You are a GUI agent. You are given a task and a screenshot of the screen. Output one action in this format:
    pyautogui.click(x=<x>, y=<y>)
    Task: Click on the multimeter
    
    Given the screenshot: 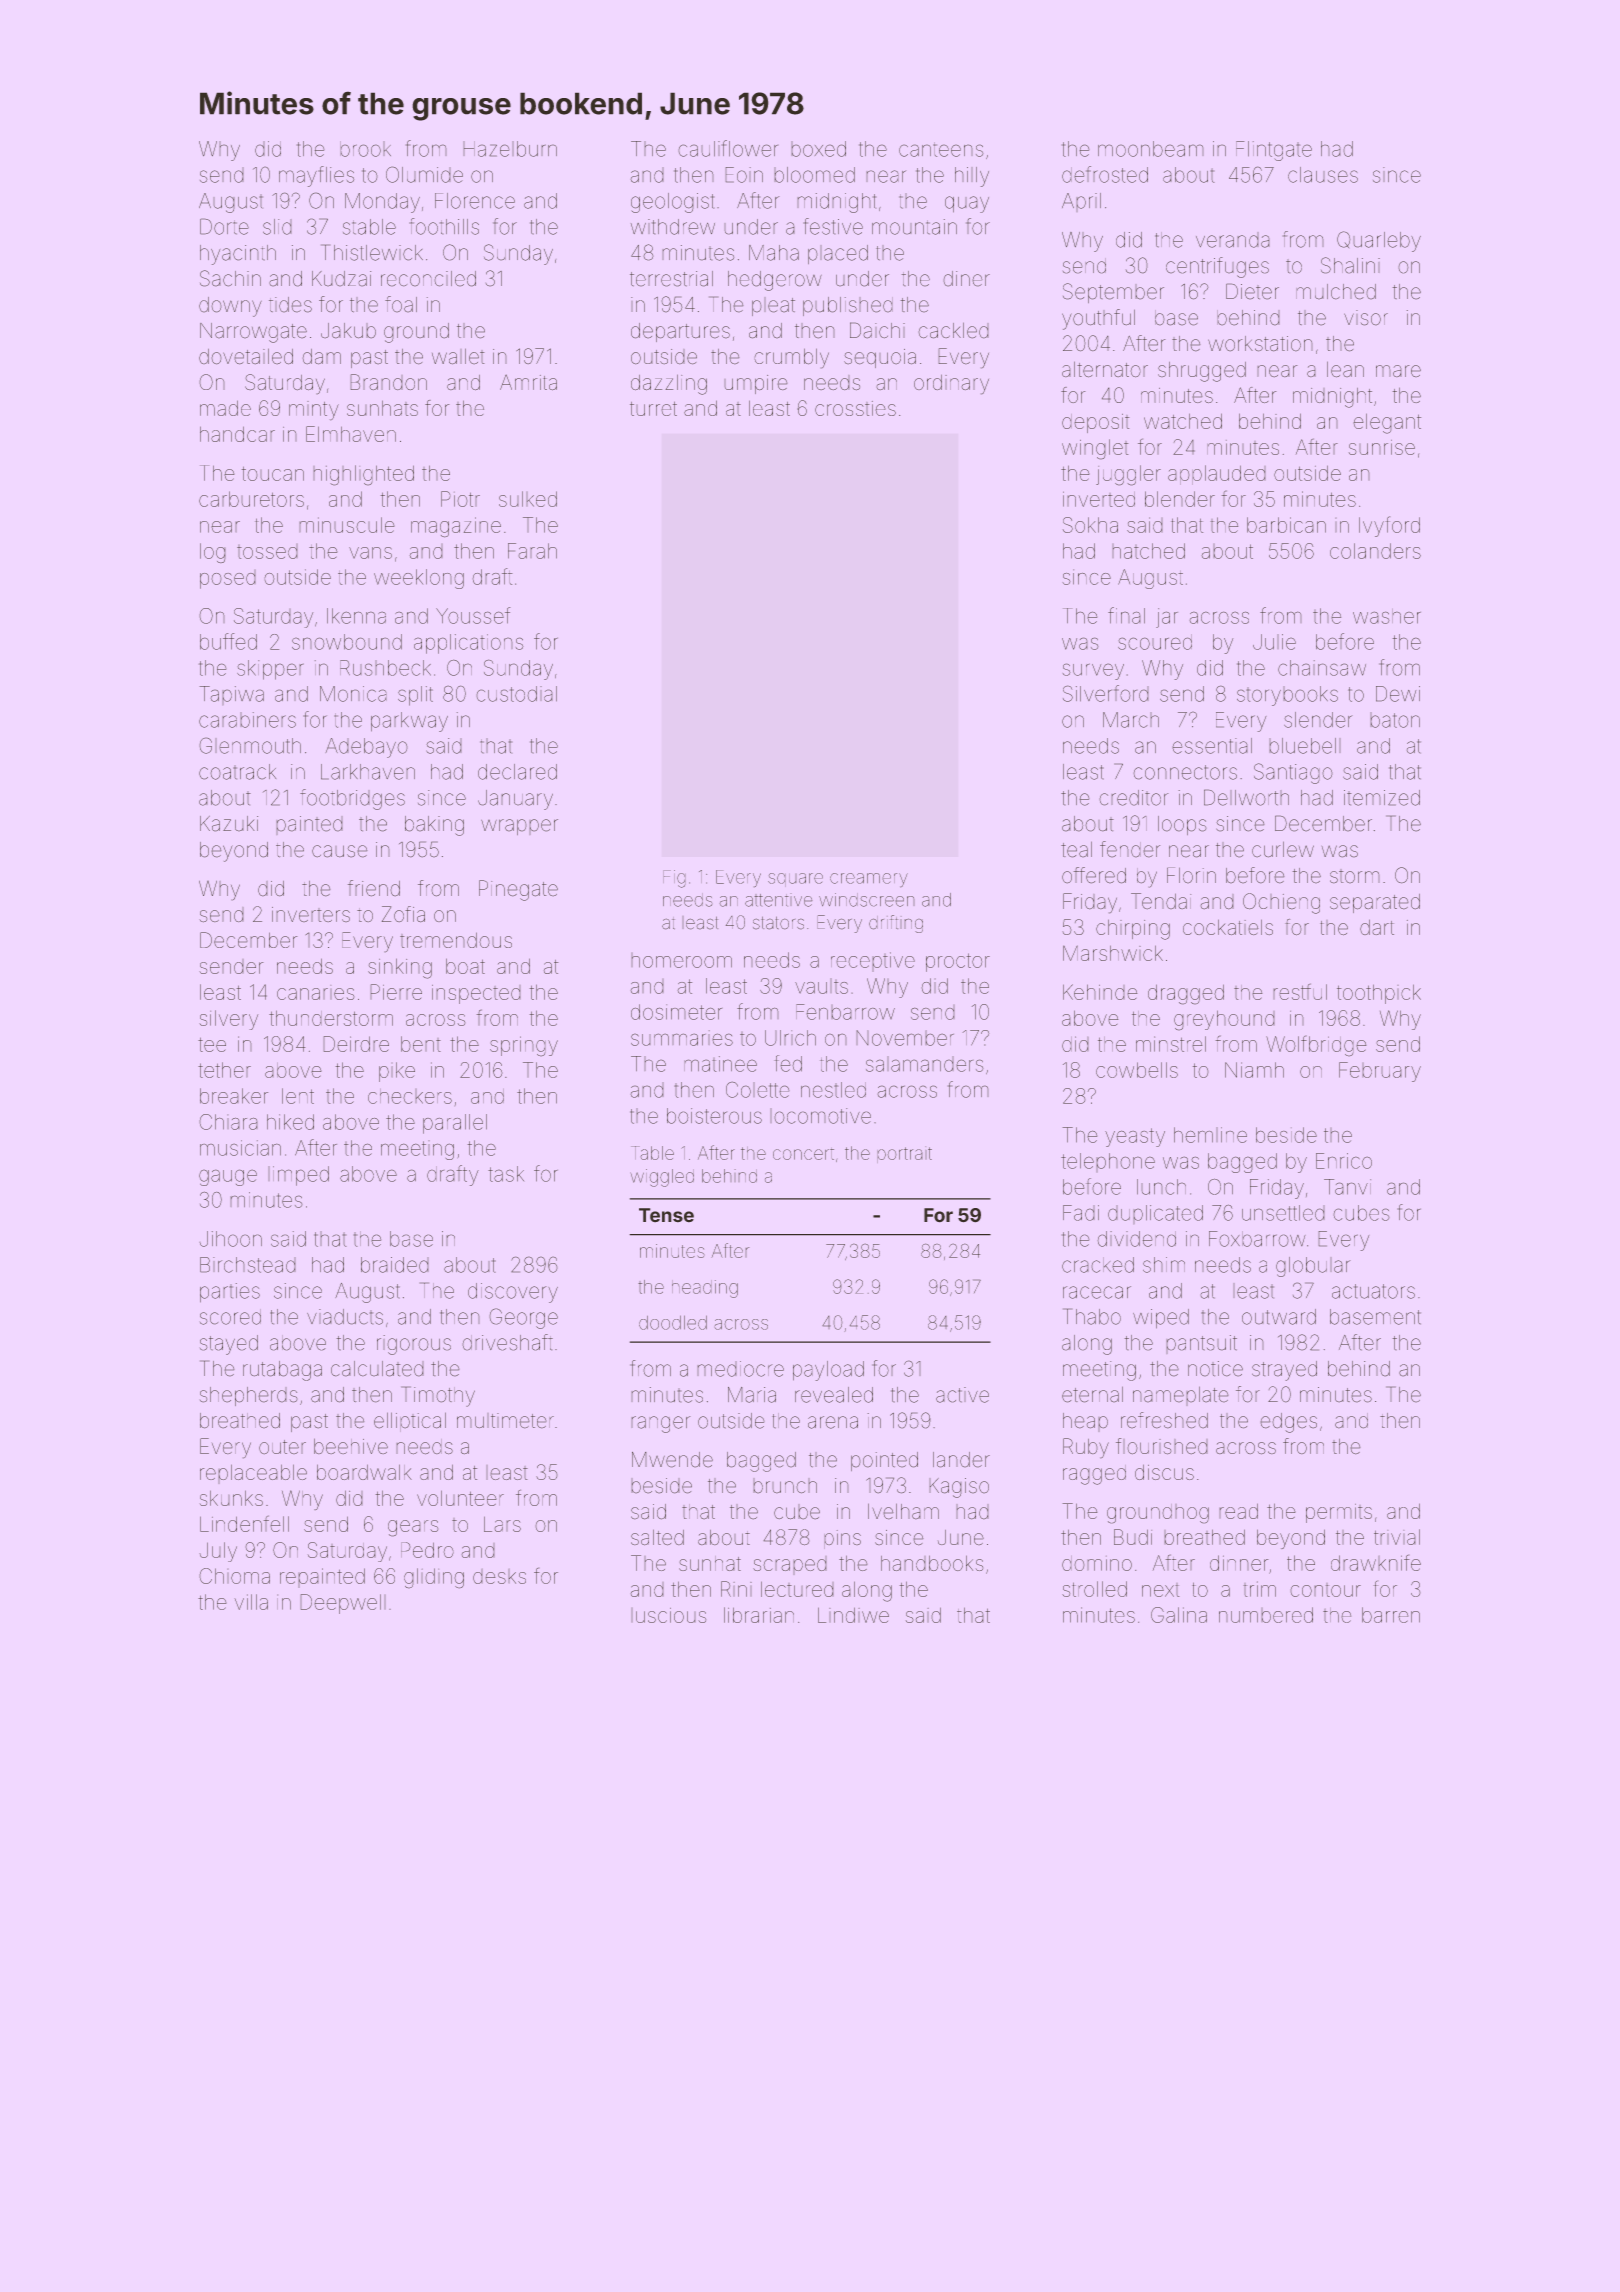 What is the action you would take?
    pyautogui.click(x=505, y=1420)
